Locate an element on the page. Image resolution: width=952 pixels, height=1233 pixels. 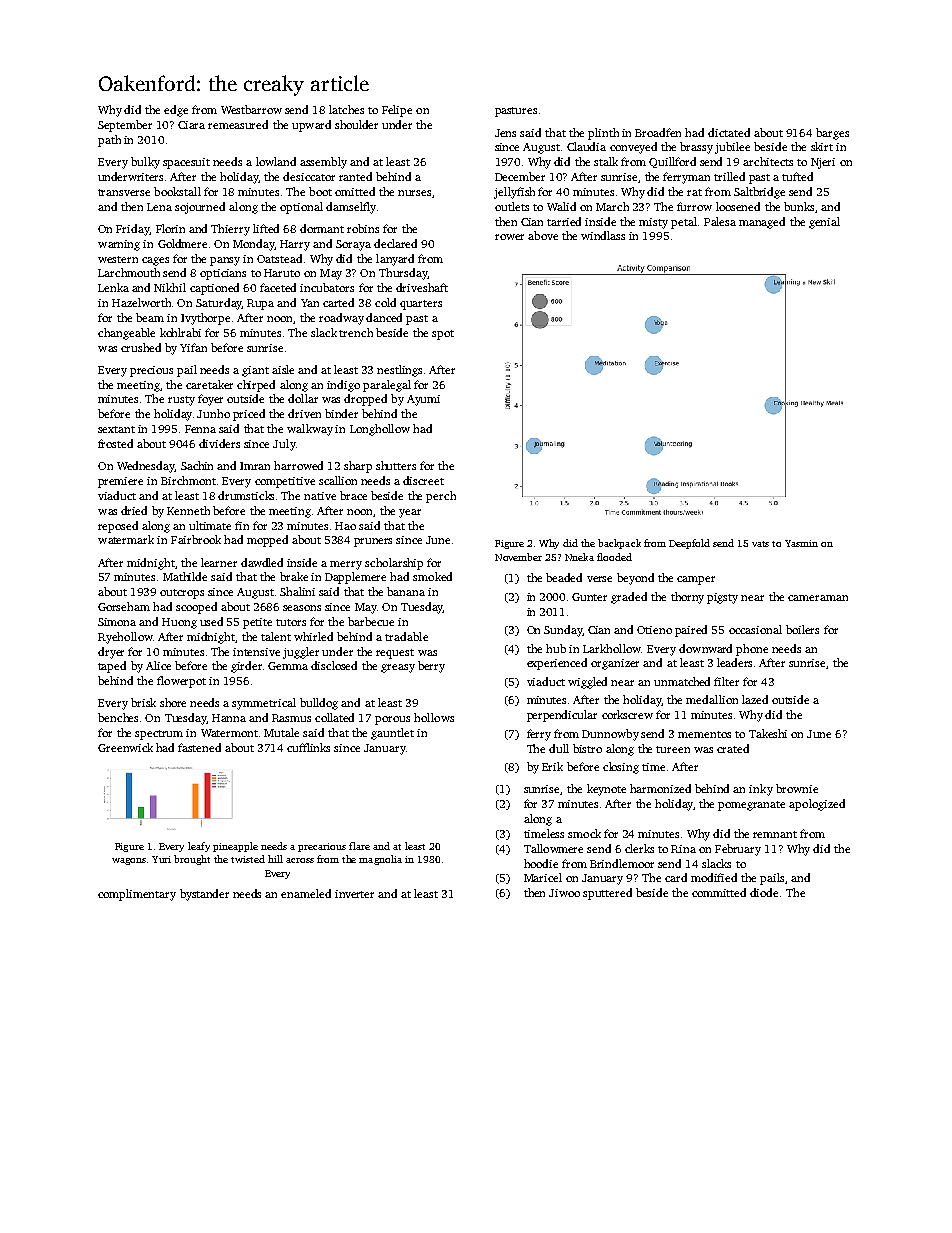
precious is located at coordinates (151, 371).
